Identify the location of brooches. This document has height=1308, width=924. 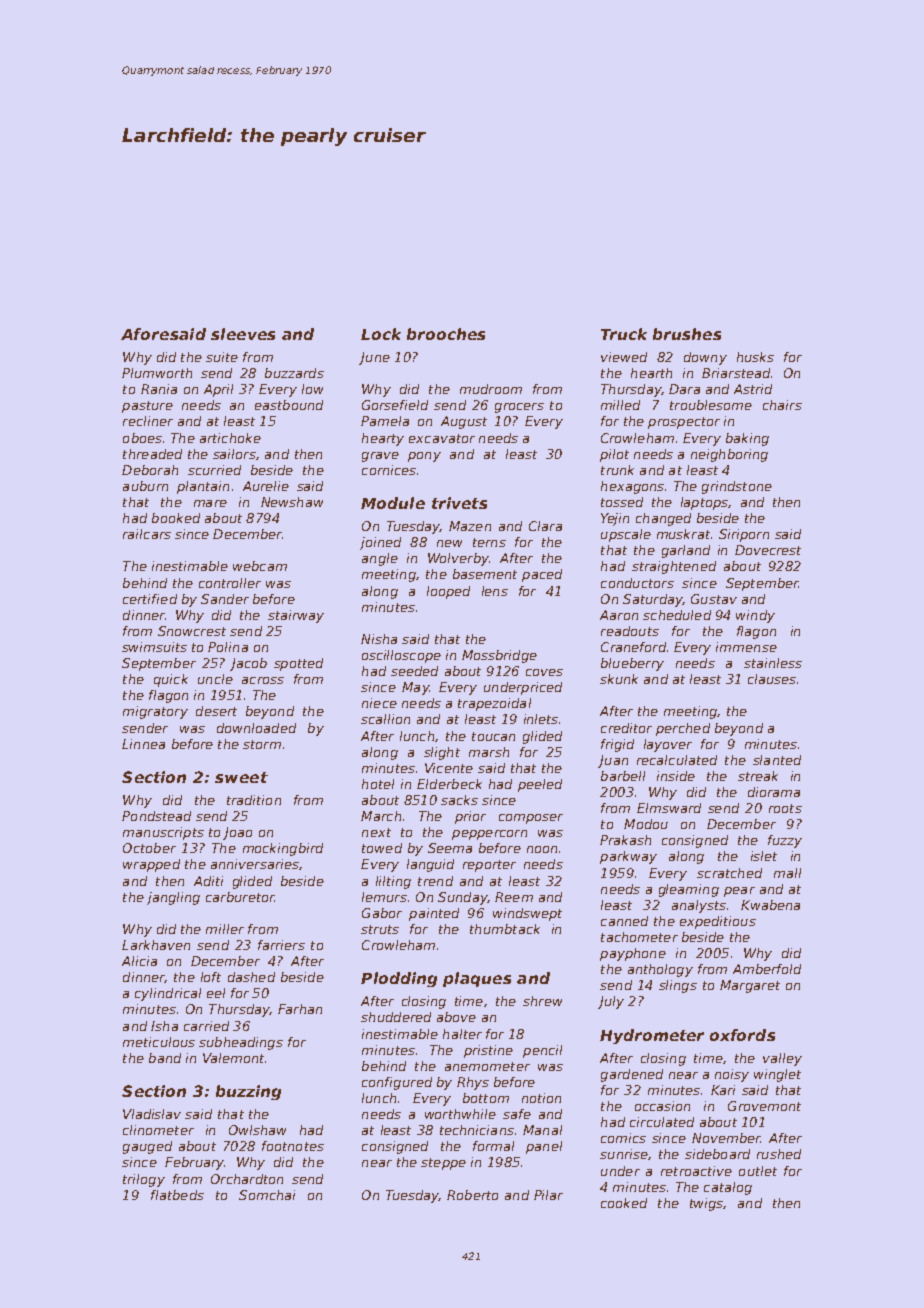
(446, 334).
